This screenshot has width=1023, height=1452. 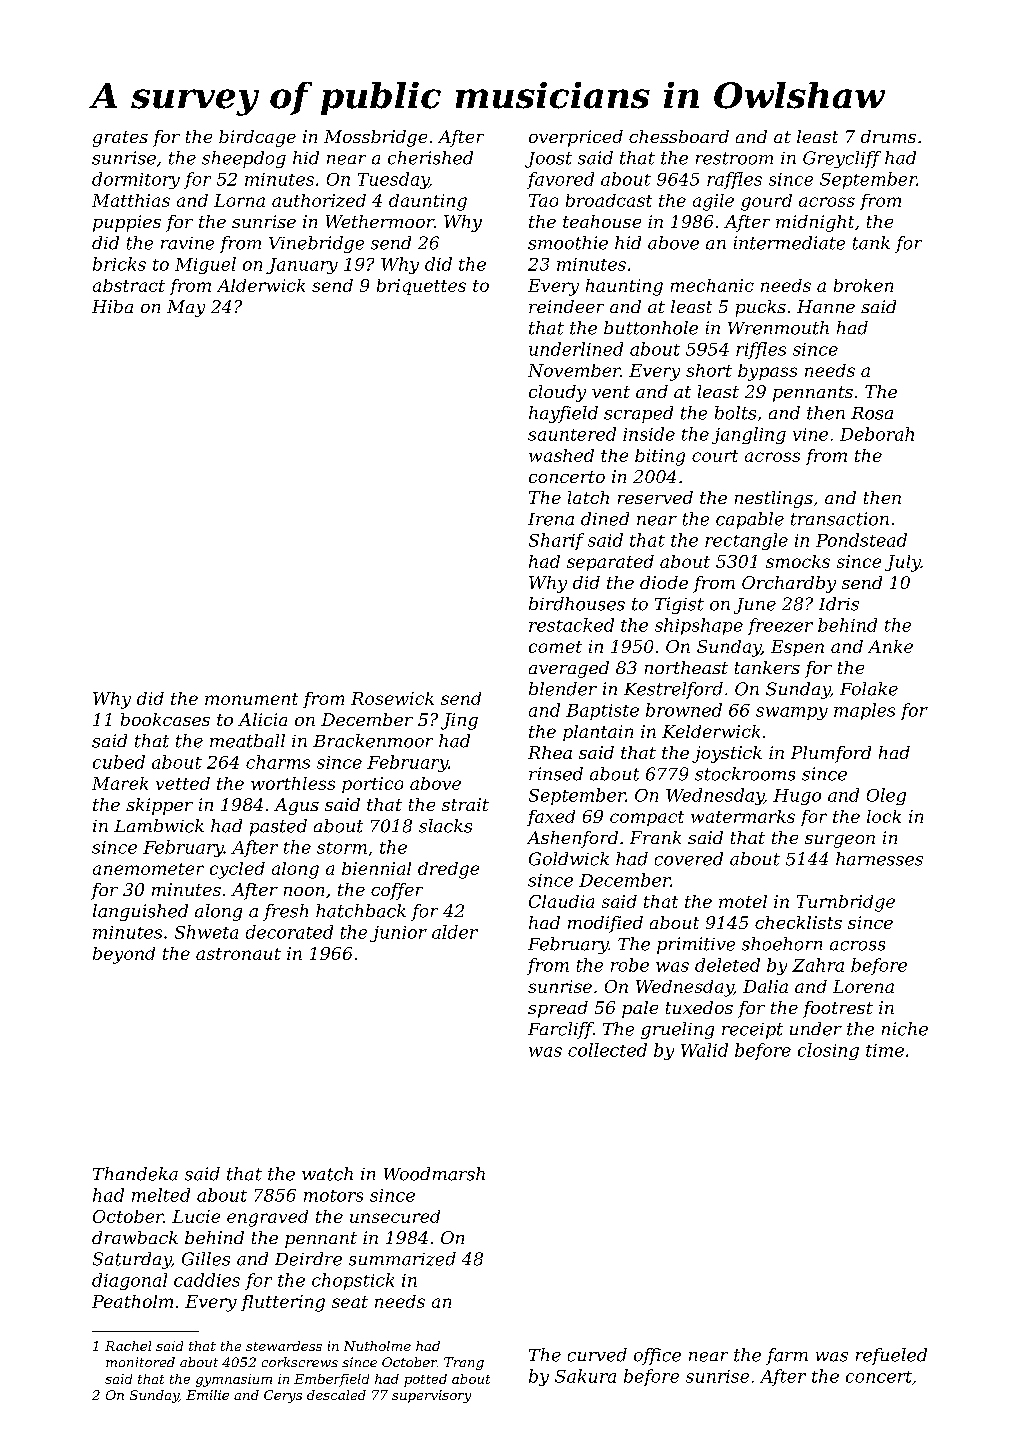 I want to click on bricks, so click(x=119, y=264).
